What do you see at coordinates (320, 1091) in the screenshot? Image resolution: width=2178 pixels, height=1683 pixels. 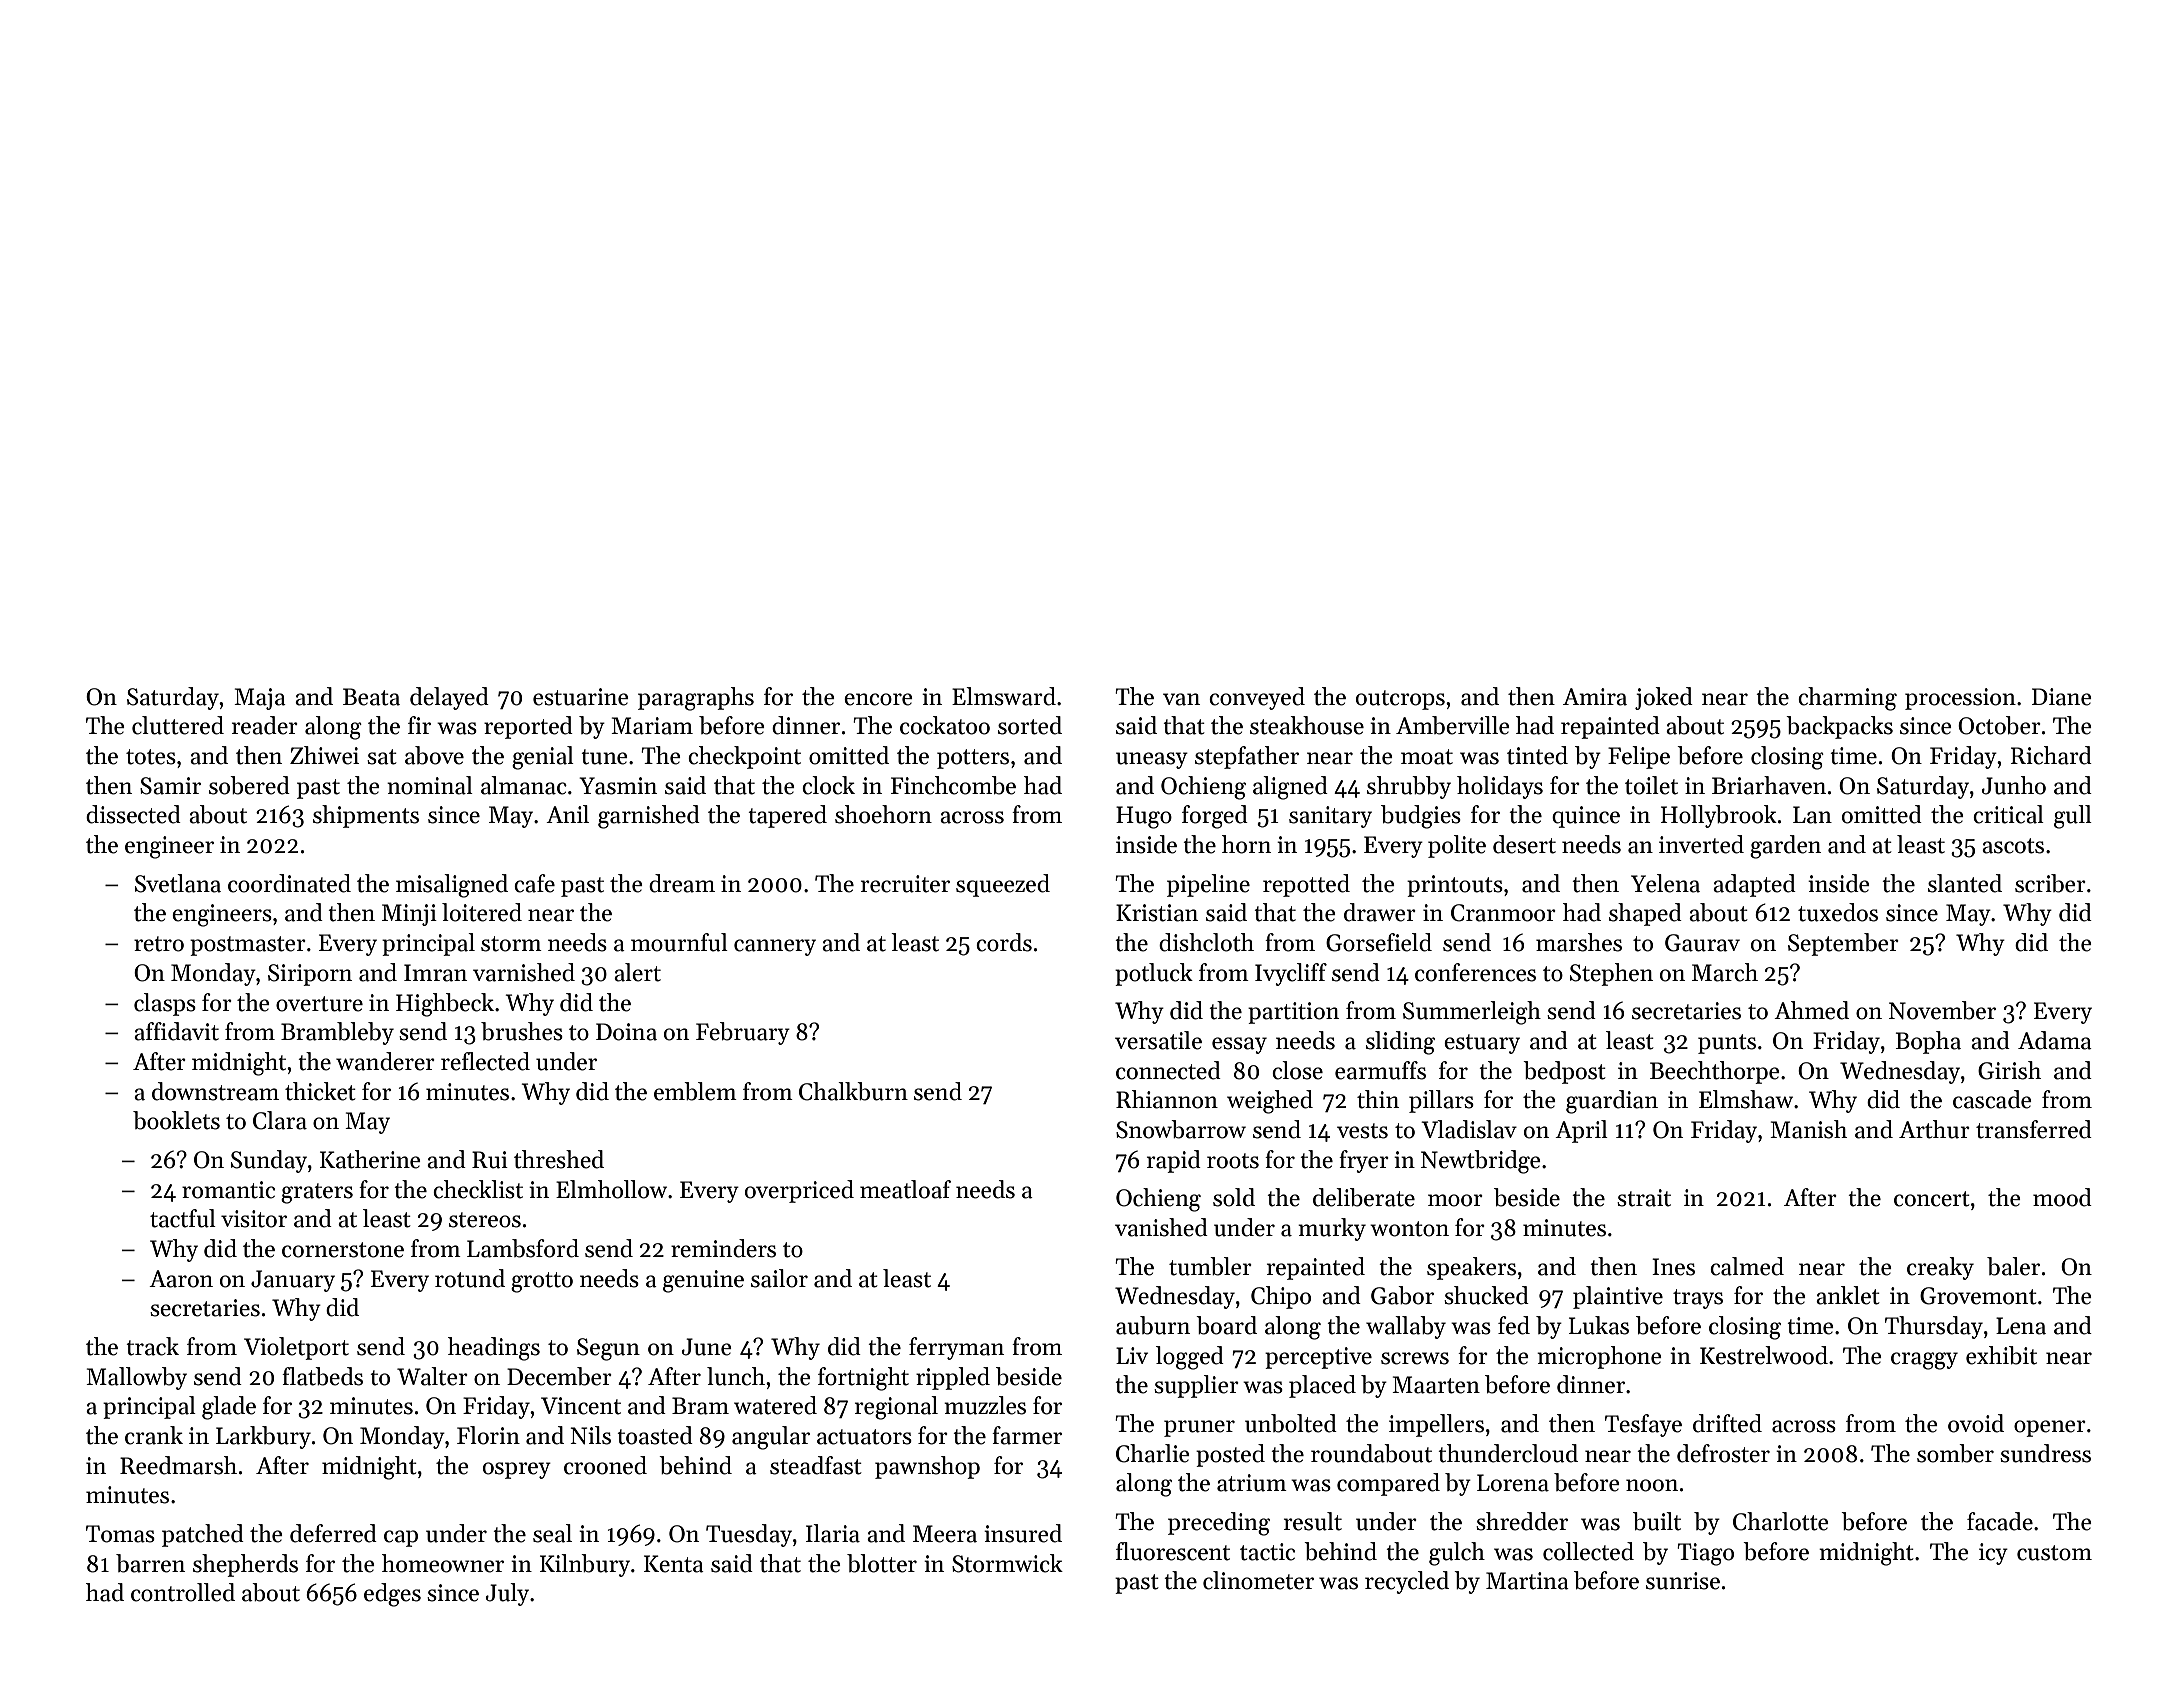 I see `thicket` at bounding box center [320, 1091].
